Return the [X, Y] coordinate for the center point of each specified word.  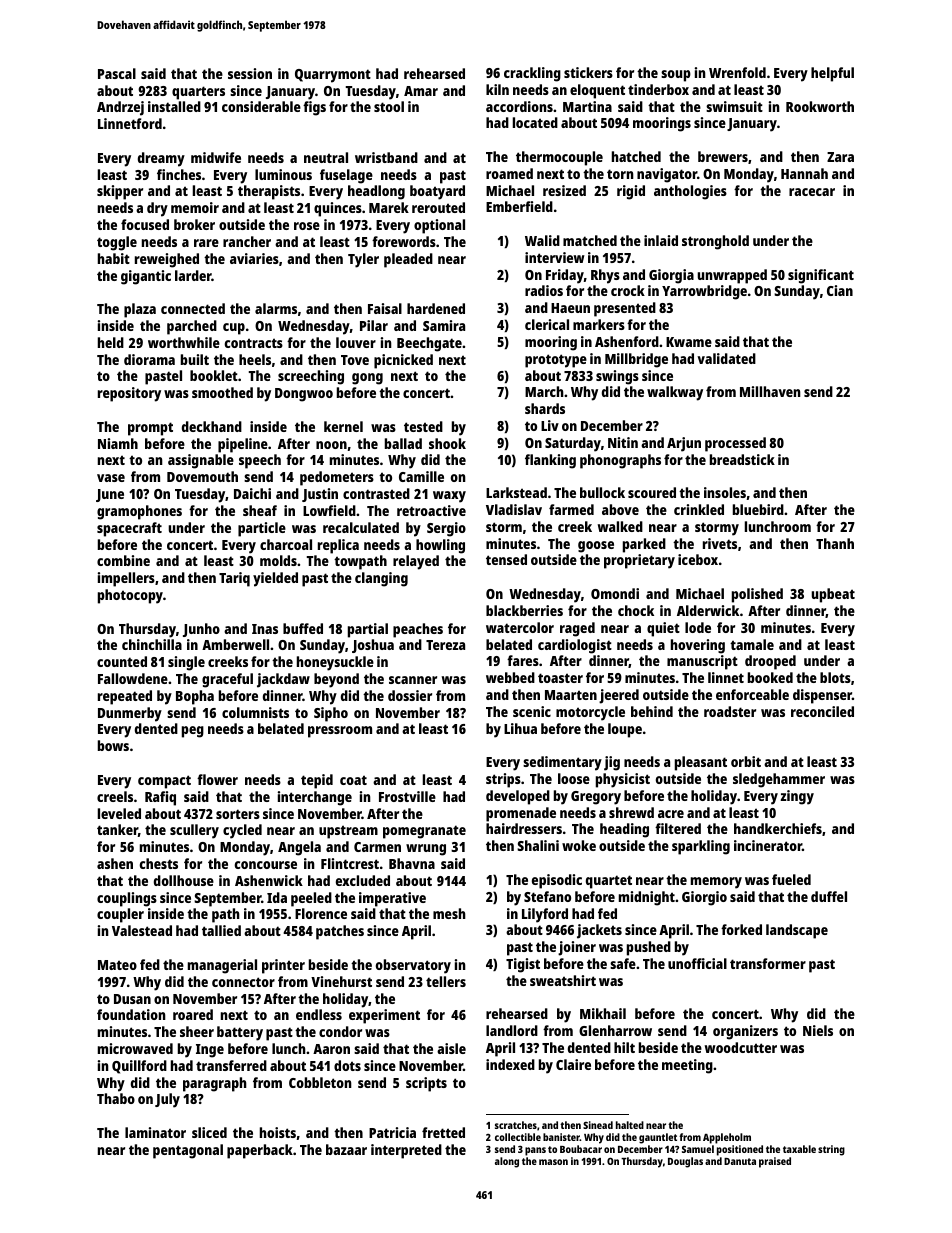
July [167, 1100]
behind [652, 711]
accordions [519, 106]
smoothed [222, 392]
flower [217, 779]
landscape [797, 931]
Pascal [117, 73]
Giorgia [671, 276]
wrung [426, 850]
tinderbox [658, 89]
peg [193, 732]
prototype [556, 361]
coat [353, 780]
